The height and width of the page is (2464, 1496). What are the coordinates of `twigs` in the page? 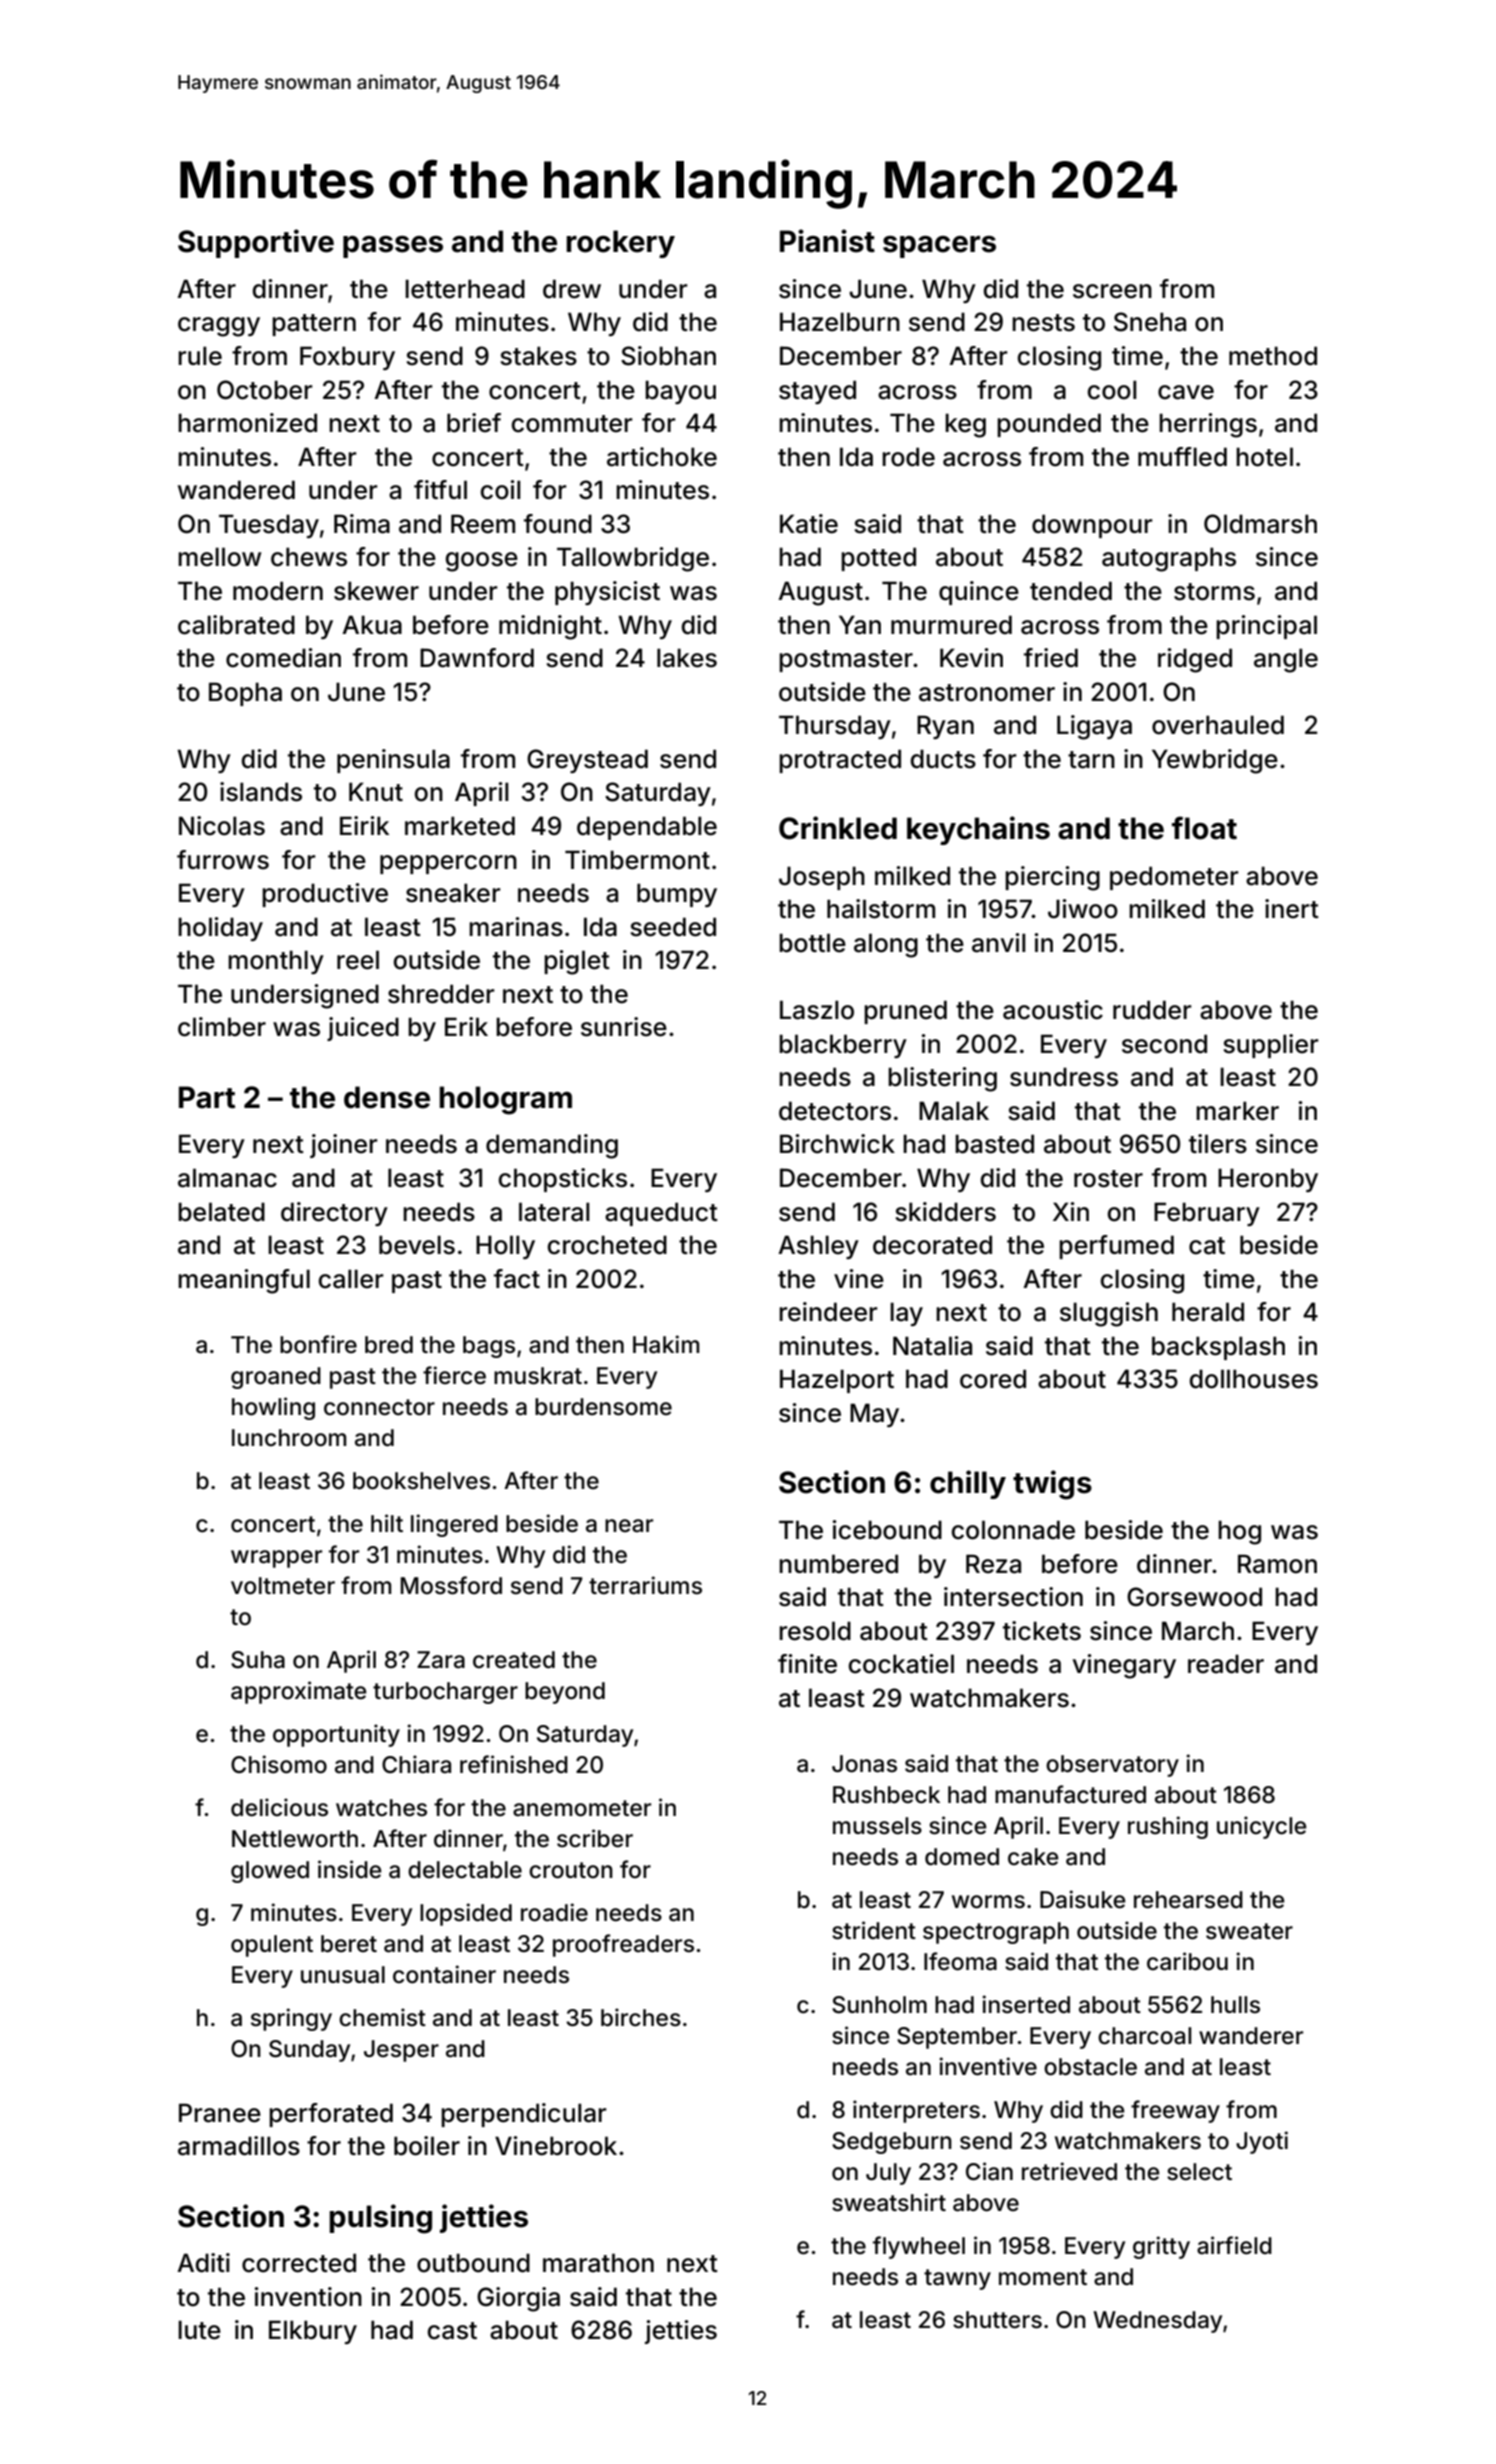 It's located at (1052, 1485).
